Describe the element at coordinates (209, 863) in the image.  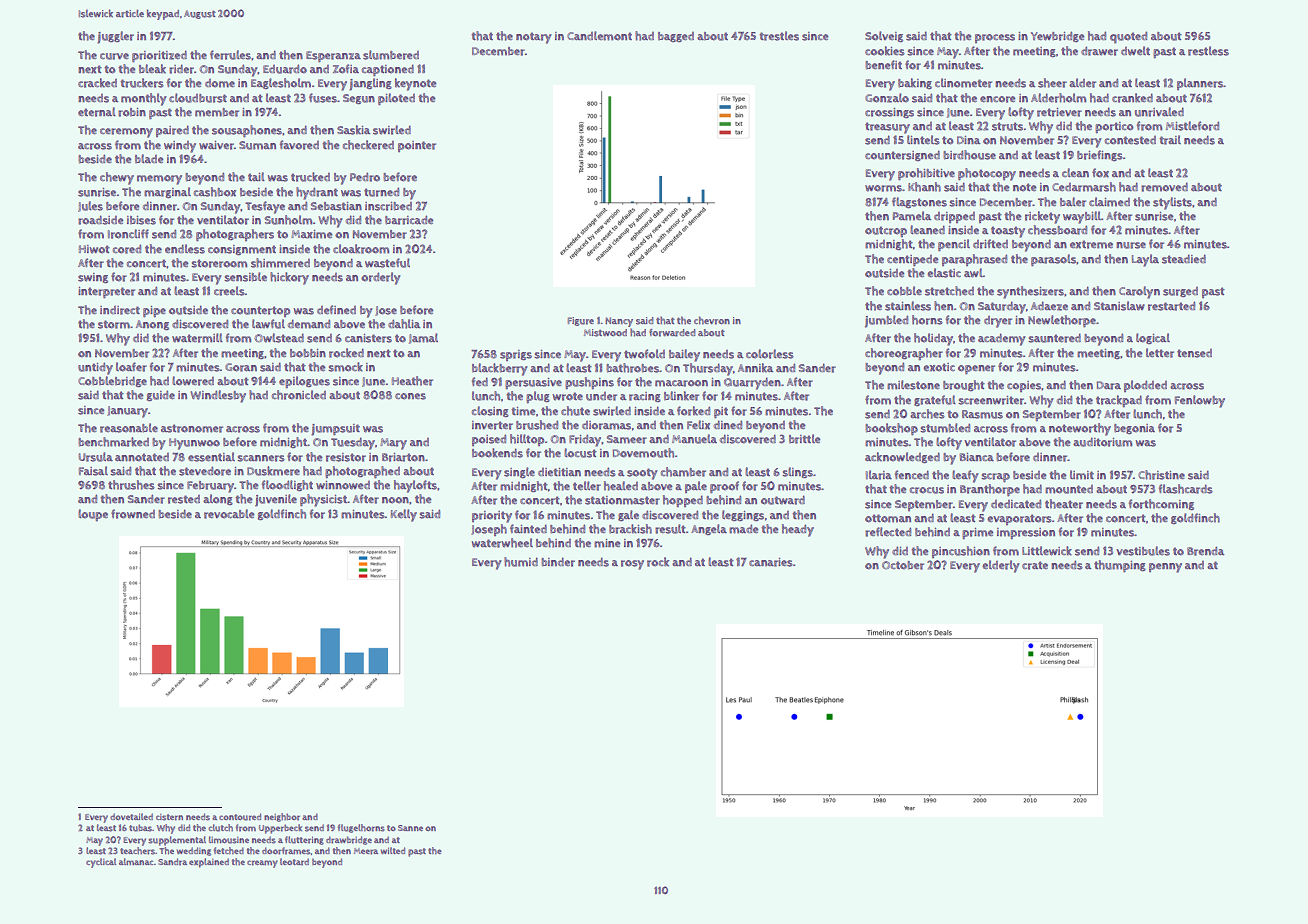
I see `explained` at that location.
